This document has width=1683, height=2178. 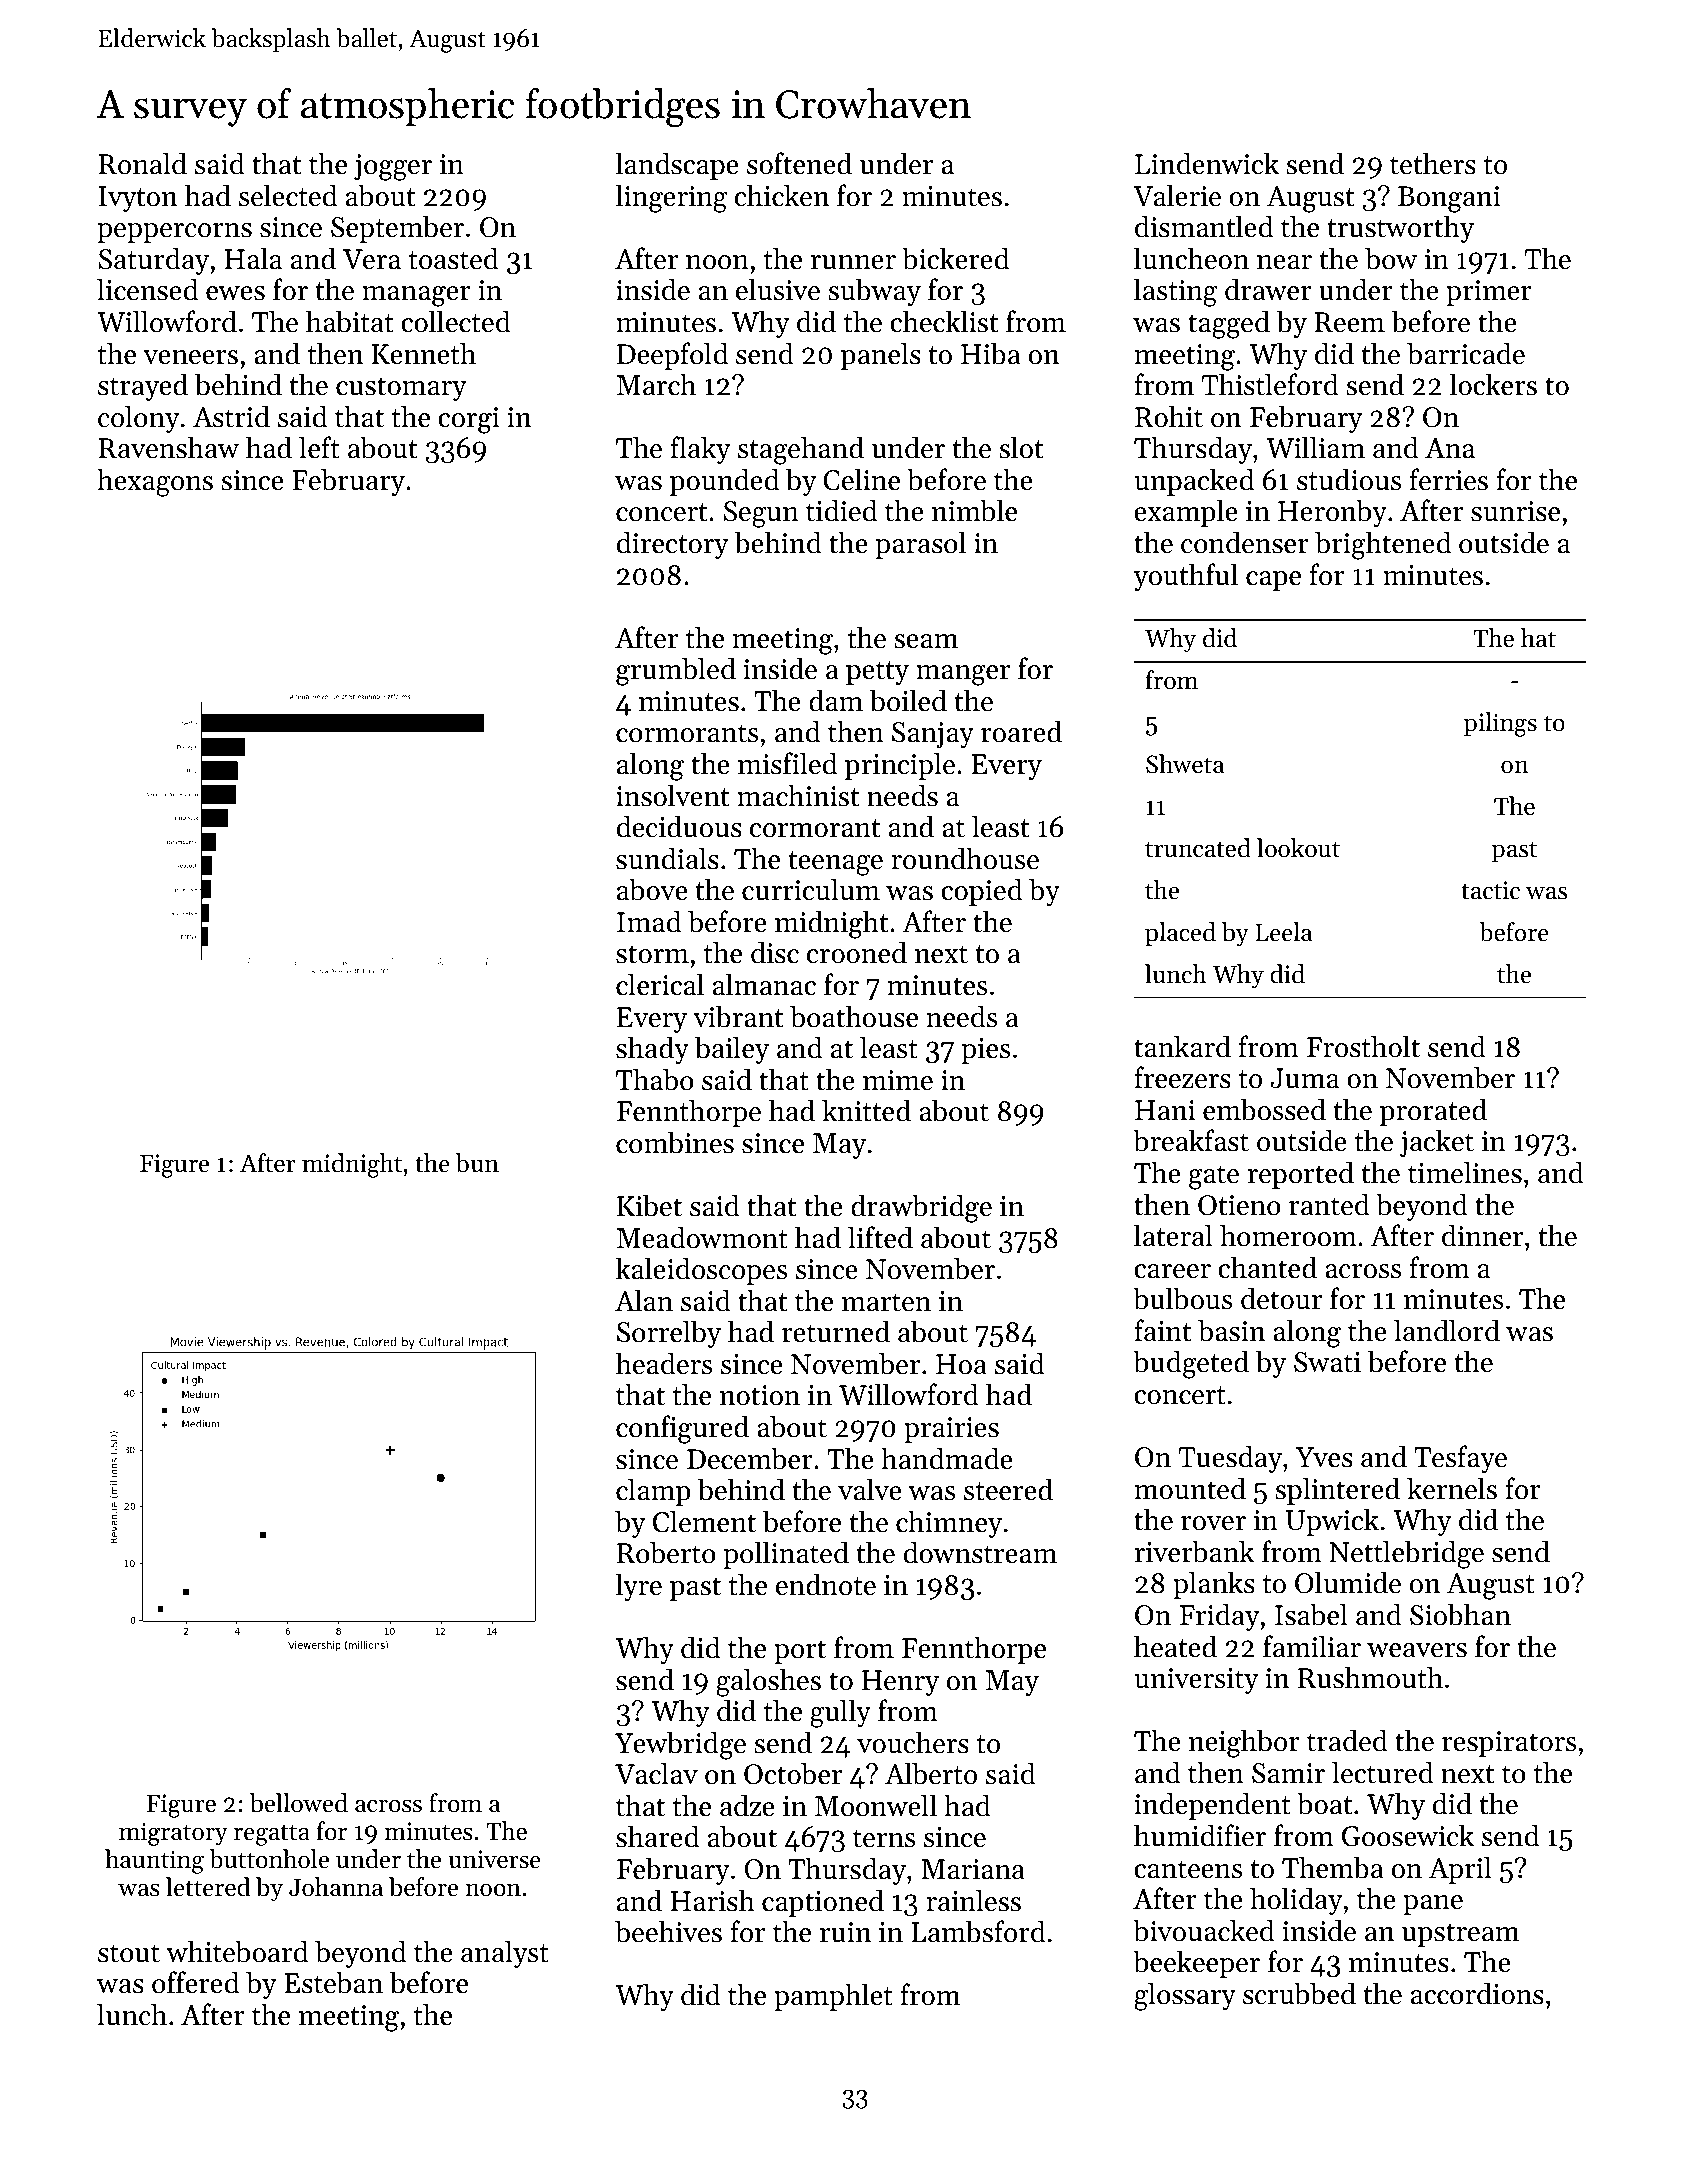 I want to click on Tesfaye, so click(x=1460, y=1459).
